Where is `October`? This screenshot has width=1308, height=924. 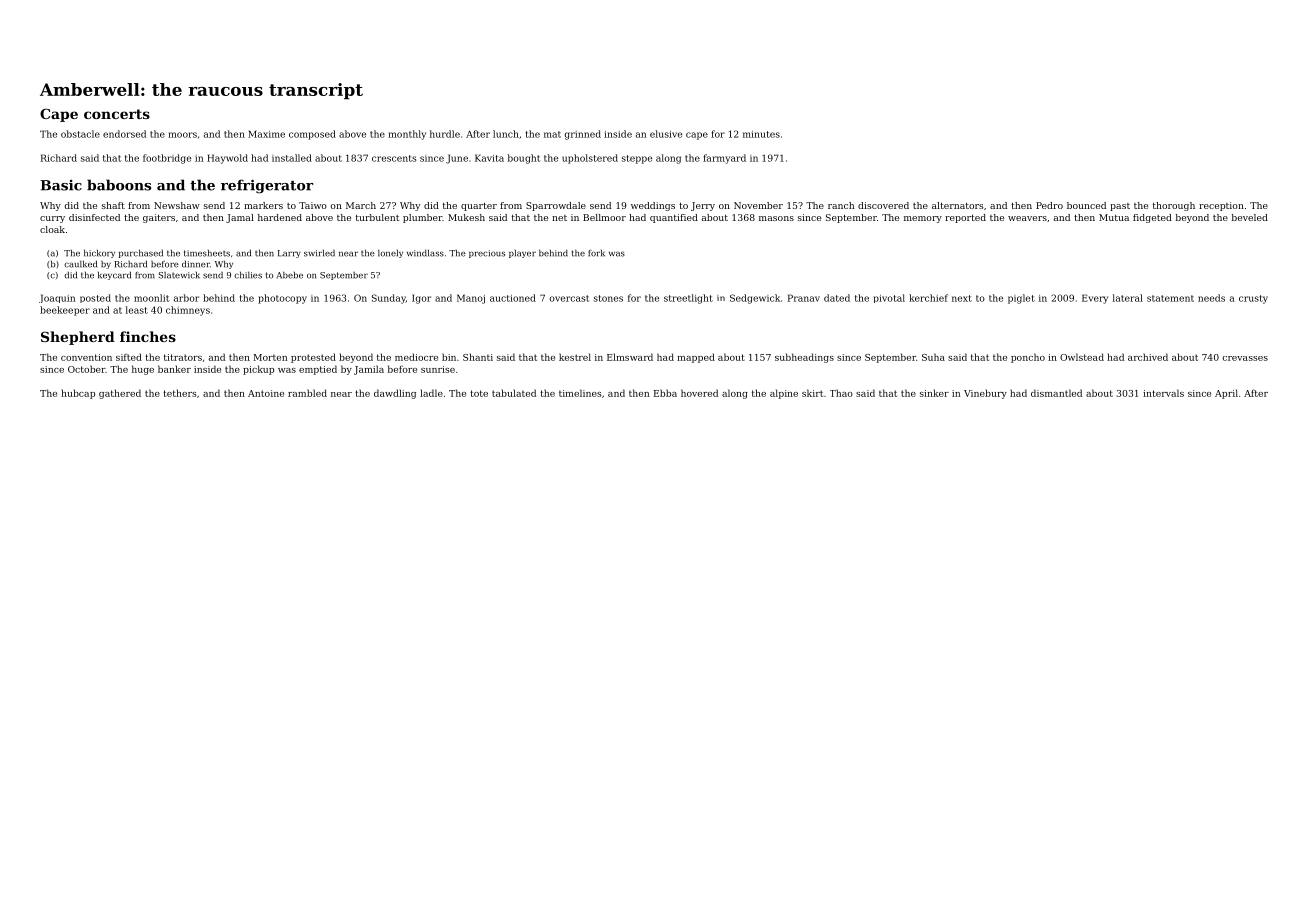
October is located at coordinates (86, 369).
